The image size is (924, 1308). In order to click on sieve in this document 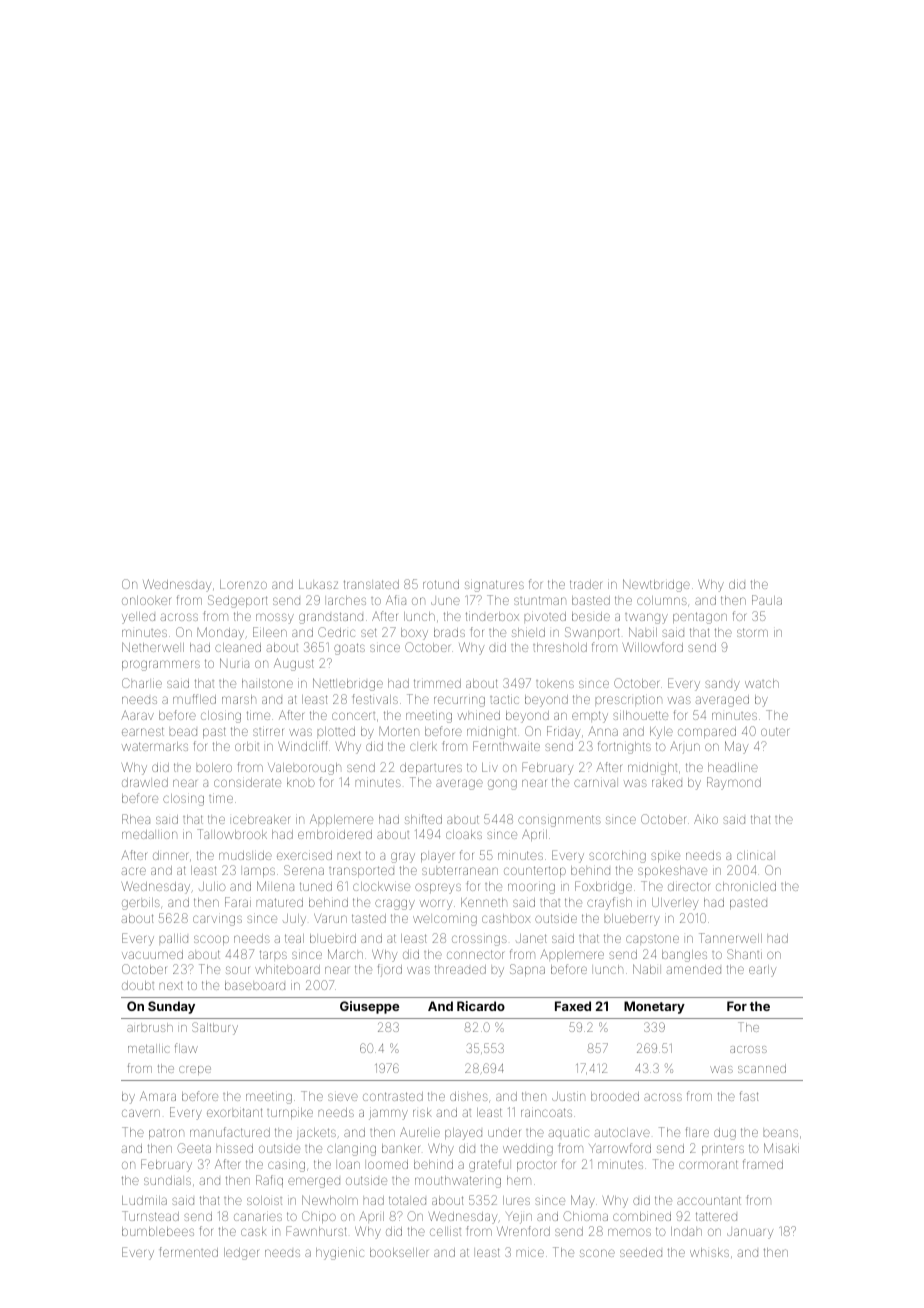, I will do `click(343, 1097)`.
